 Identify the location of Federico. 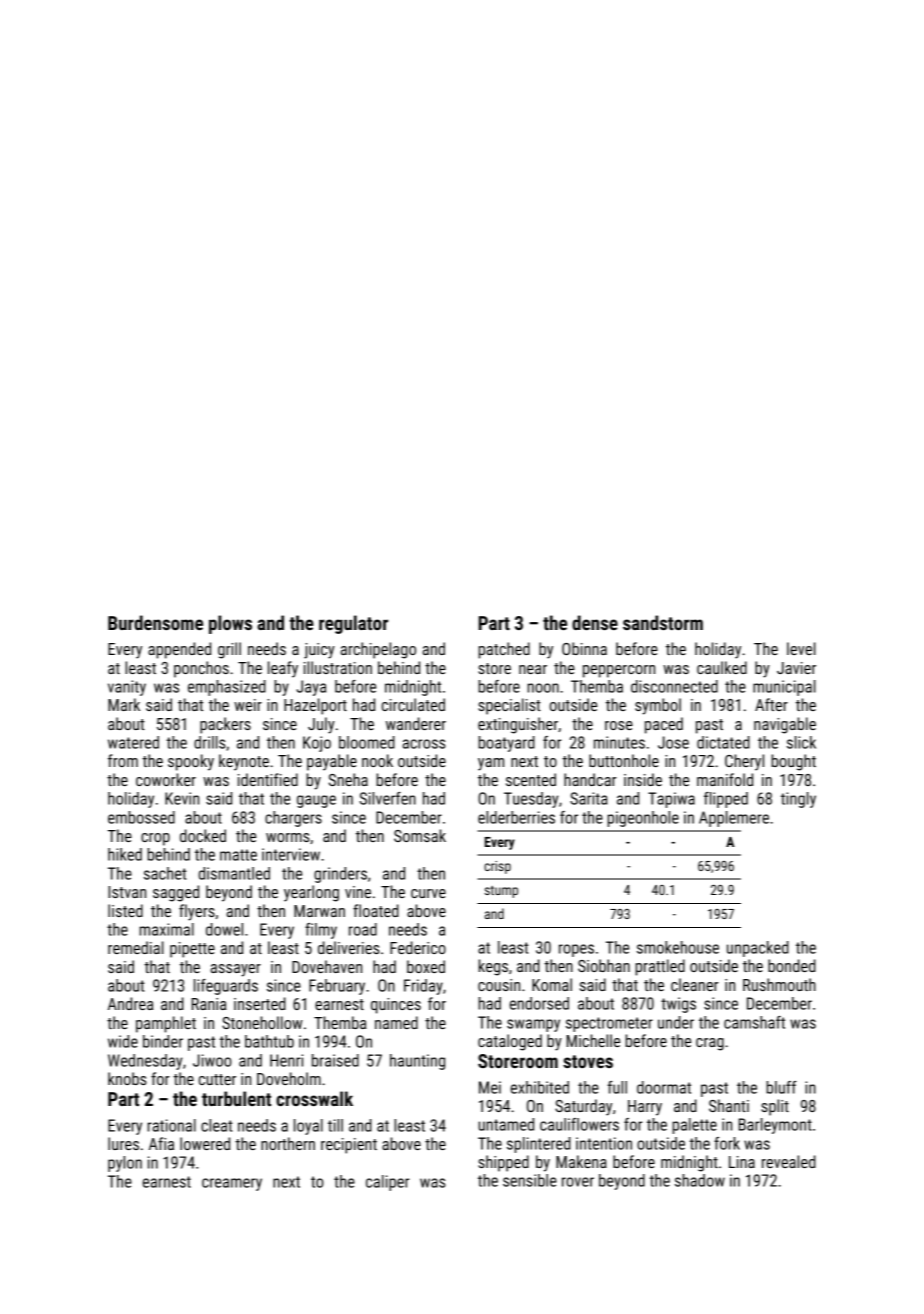
(418, 947).
